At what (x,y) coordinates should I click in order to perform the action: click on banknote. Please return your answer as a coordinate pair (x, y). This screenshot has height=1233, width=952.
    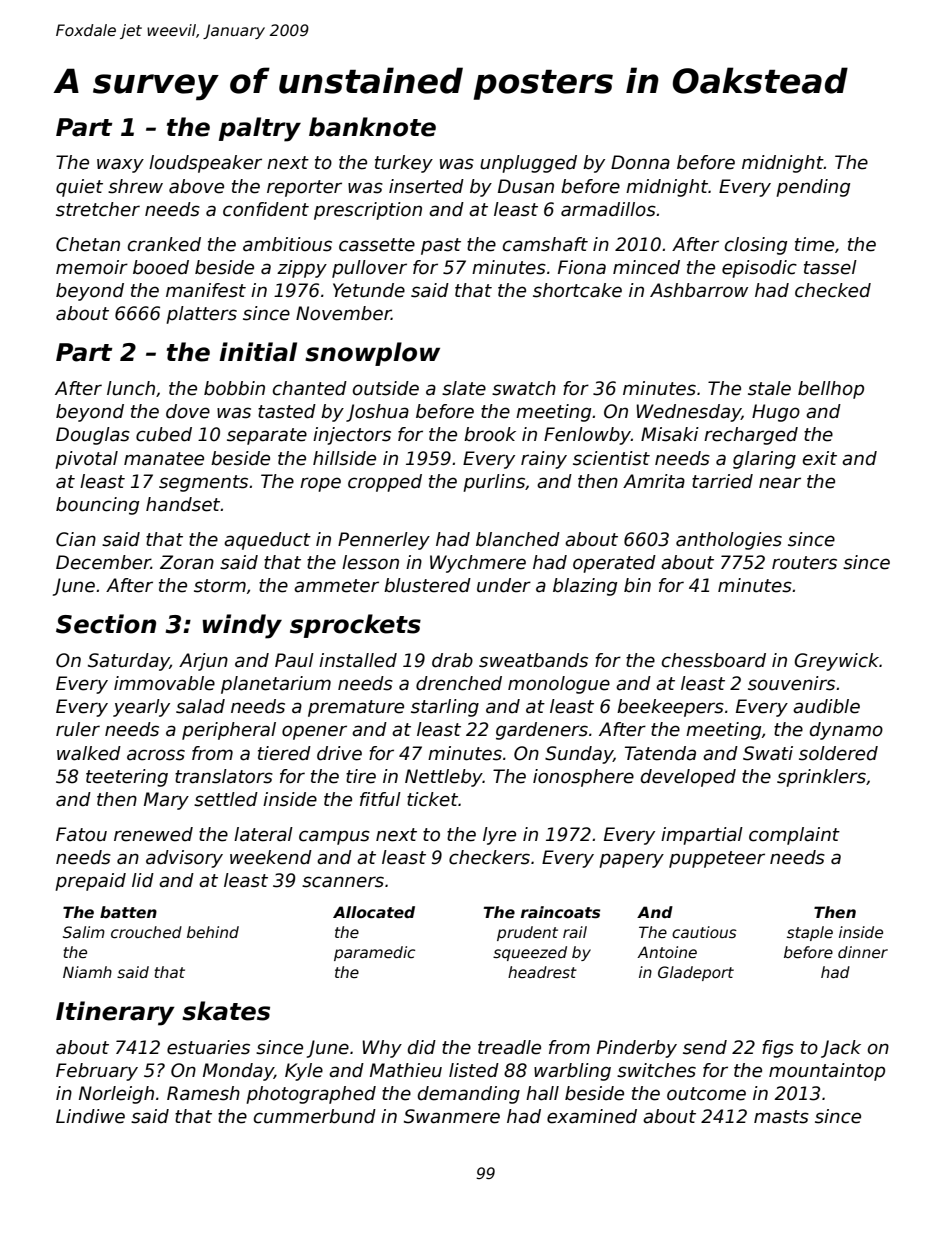
    Looking at the image, I should click on (372, 127).
